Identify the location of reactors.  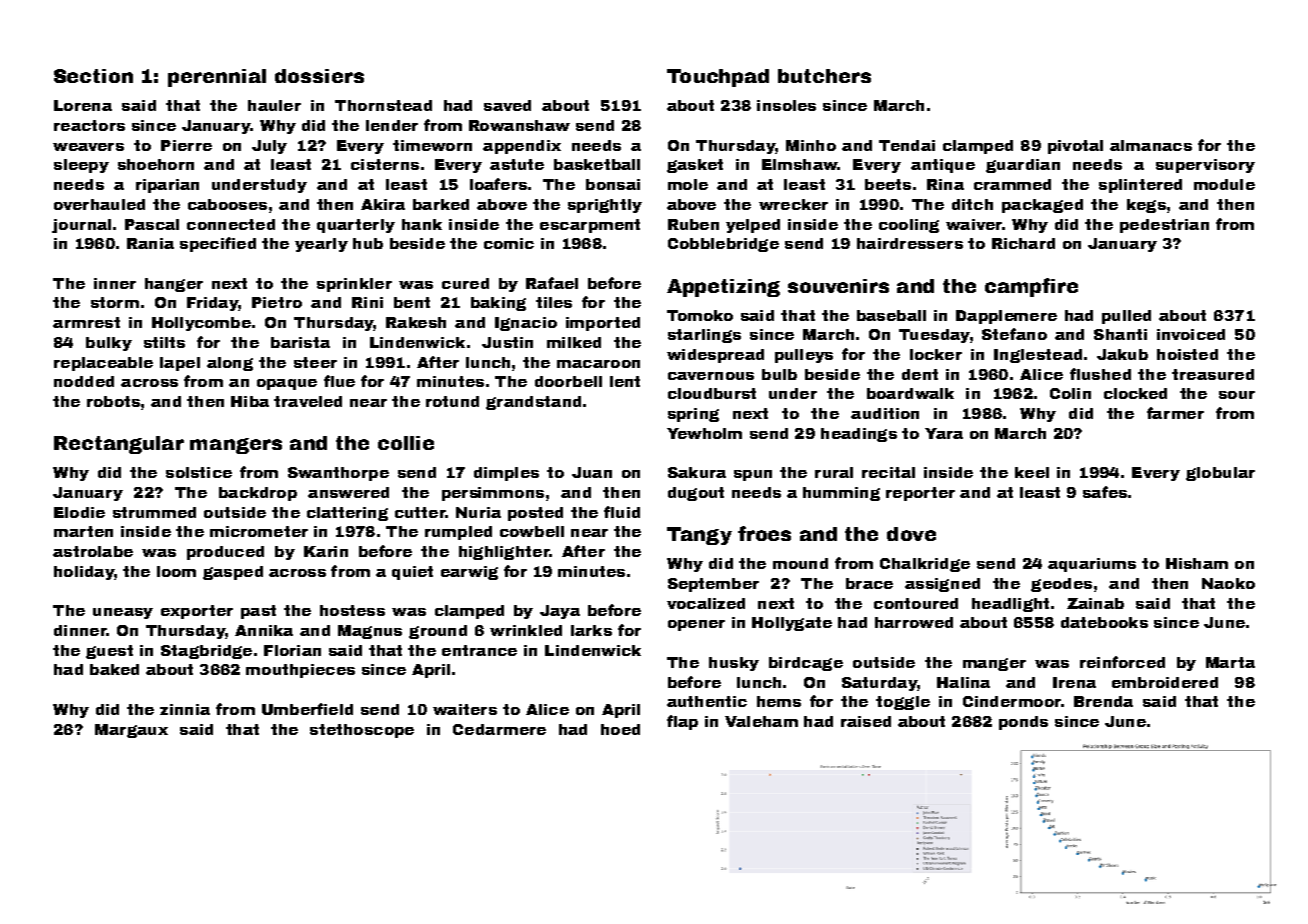
(89, 125).
